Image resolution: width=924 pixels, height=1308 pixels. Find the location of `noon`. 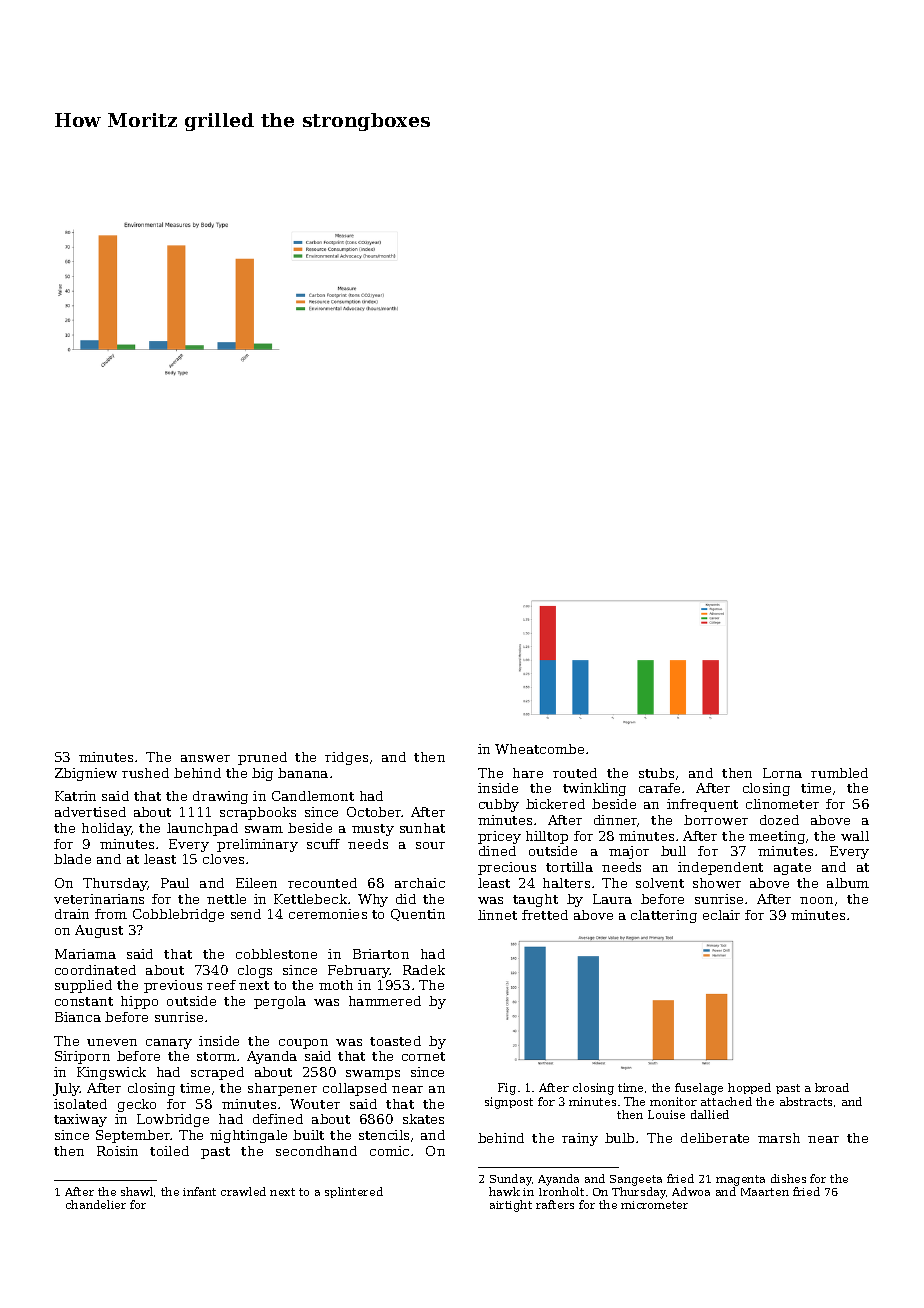

noon is located at coordinates (816, 900).
